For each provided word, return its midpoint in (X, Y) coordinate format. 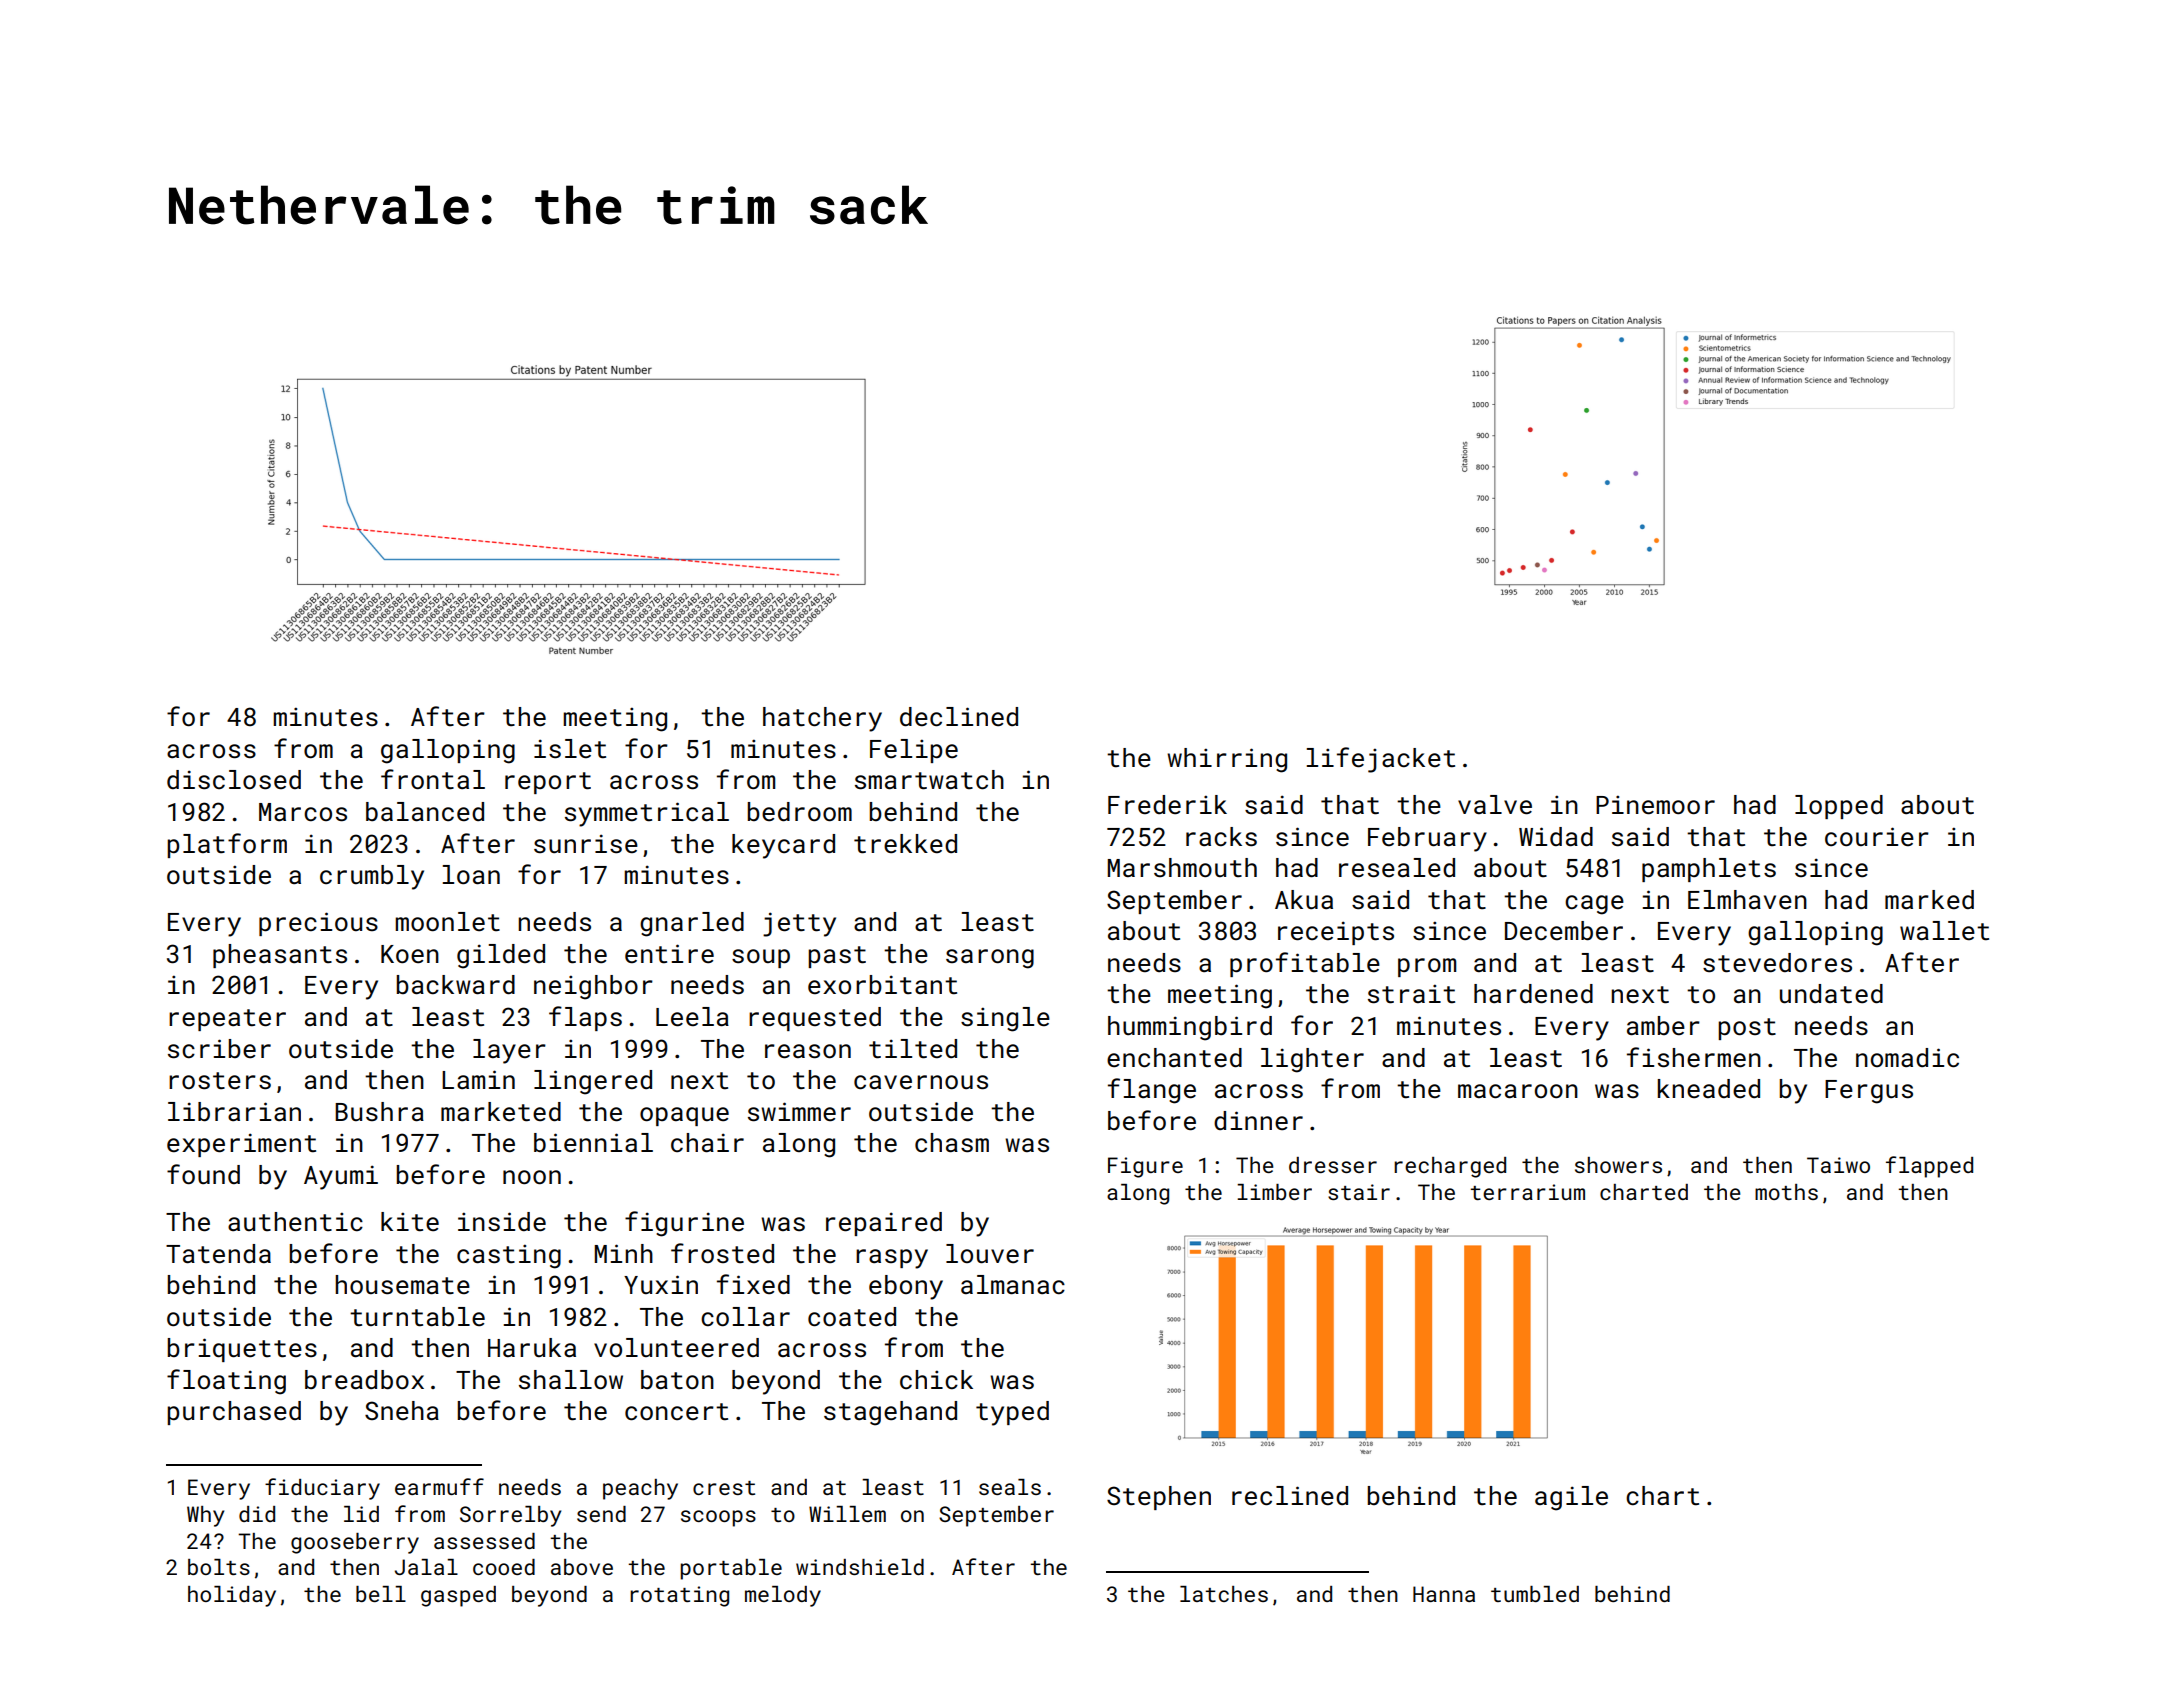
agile (1571, 1498)
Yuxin (661, 1284)
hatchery (822, 719)
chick (936, 1380)
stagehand (890, 1413)
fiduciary (322, 1489)
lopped (1839, 807)
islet (570, 749)
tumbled (1535, 1594)
